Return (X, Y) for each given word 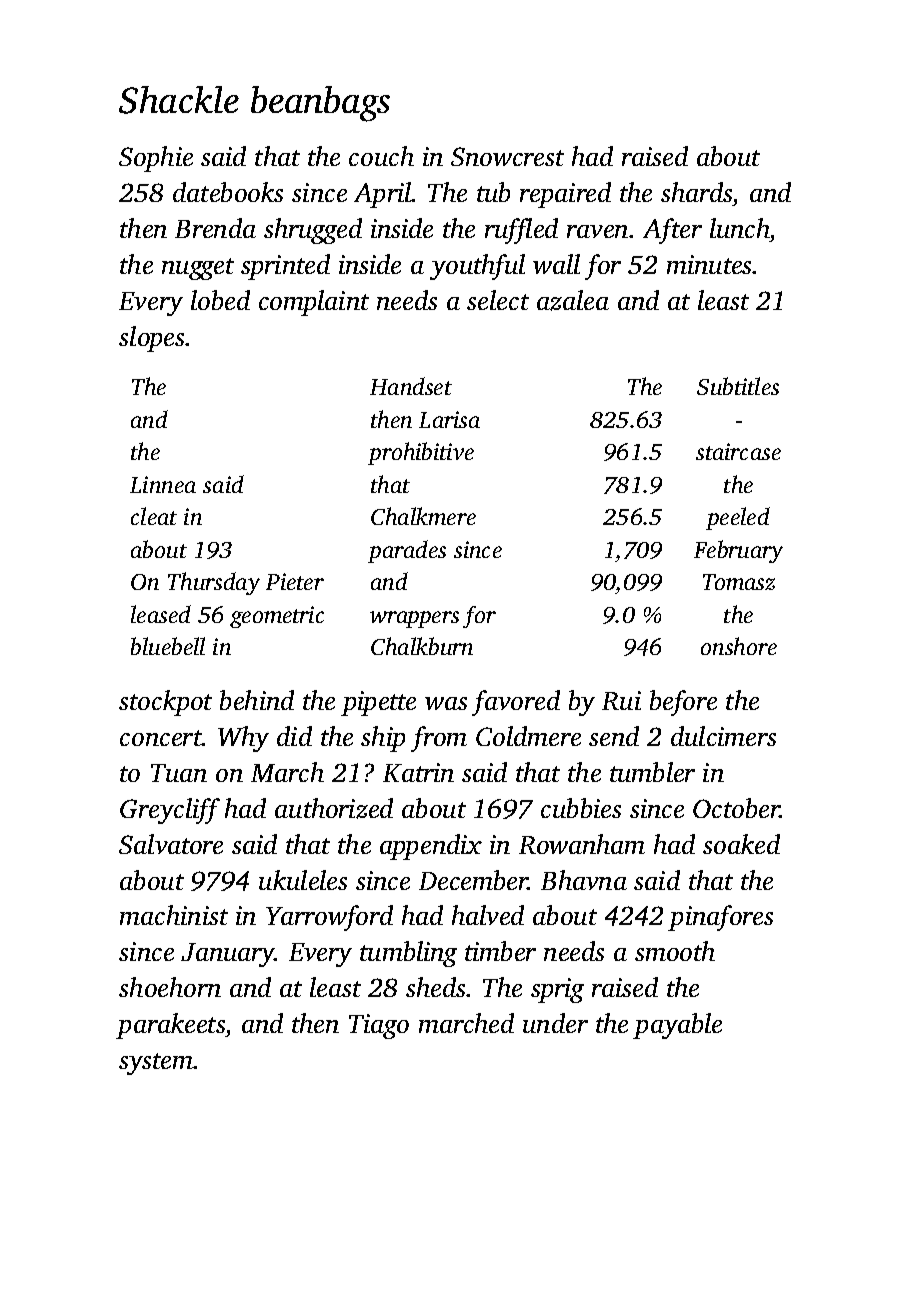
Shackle (179, 100)
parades (407, 551)
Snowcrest (507, 156)
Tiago (379, 1026)
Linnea (163, 484)
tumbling (408, 954)
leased (161, 614)
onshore (739, 646)
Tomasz (739, 582)
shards (697, 194)
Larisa (449, 419)
